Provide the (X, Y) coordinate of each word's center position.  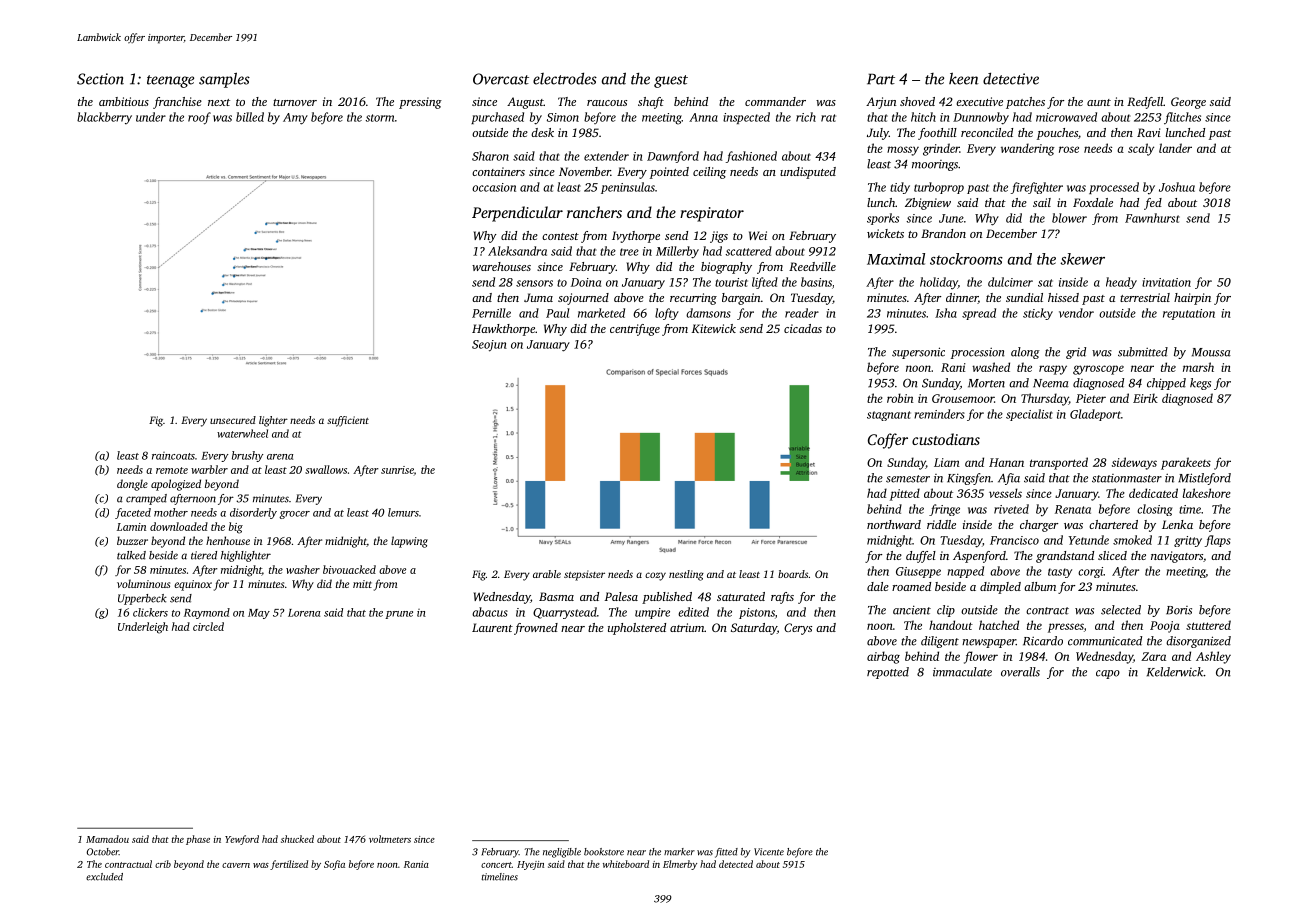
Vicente (769, 852)
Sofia (334, 865)
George (1188, 103)
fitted (726, 853)
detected (736, 864)
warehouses (501, 266)
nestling (686, 575)
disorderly (253, 513)
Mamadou (107, 839)
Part (881, 79)
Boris (1179, 610)
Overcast (501, 79)
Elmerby (680, 865)
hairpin (1192, 299)
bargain (741, 299)
